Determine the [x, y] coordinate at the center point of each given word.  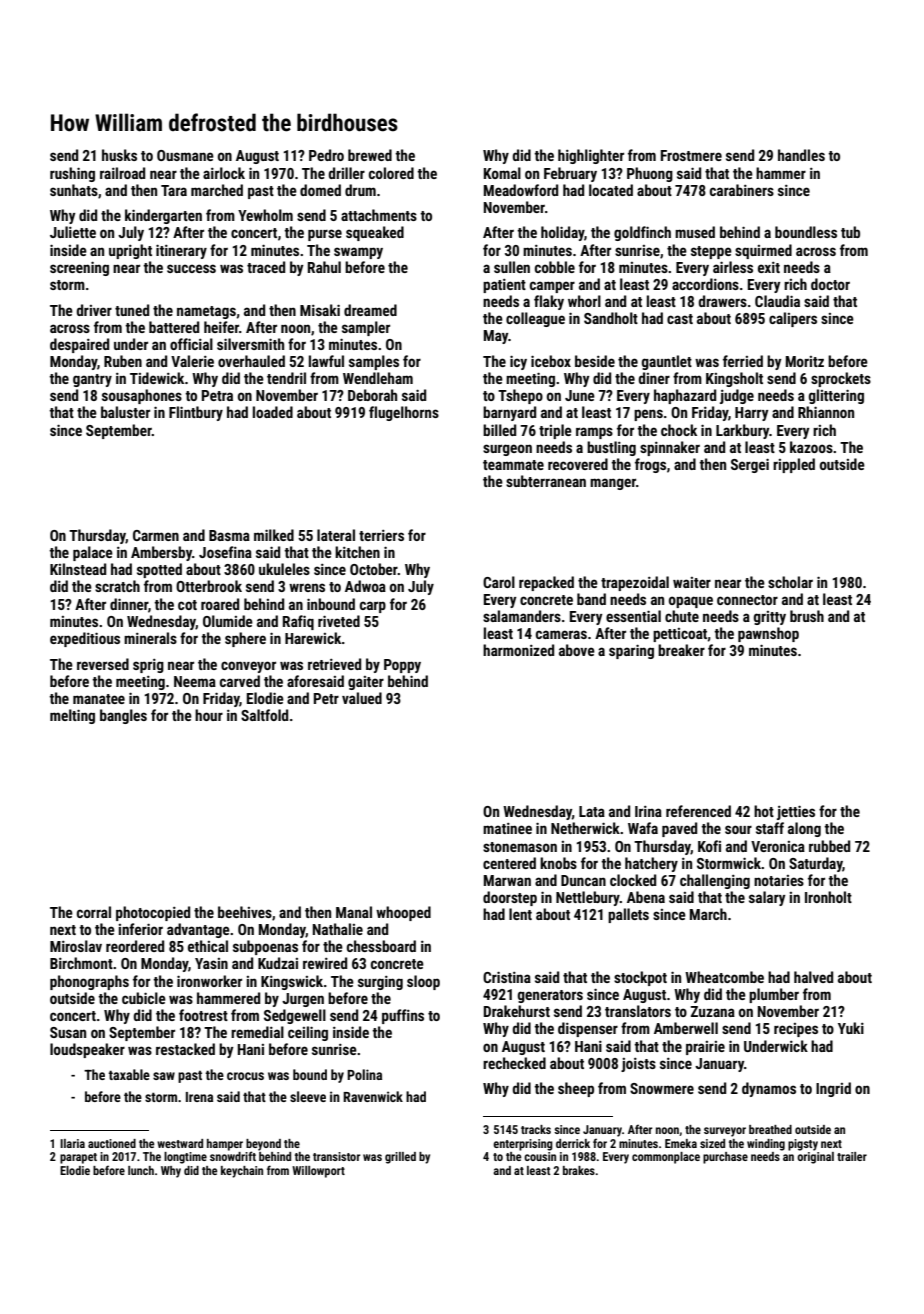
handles [801, 155]
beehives [245, 912]
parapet [78, 1158]
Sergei [750, 465]
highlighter [591, 156]
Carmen [156, 535]
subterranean [546, 481]
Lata [592, 811]
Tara [174, 190]
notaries [779, 880]
